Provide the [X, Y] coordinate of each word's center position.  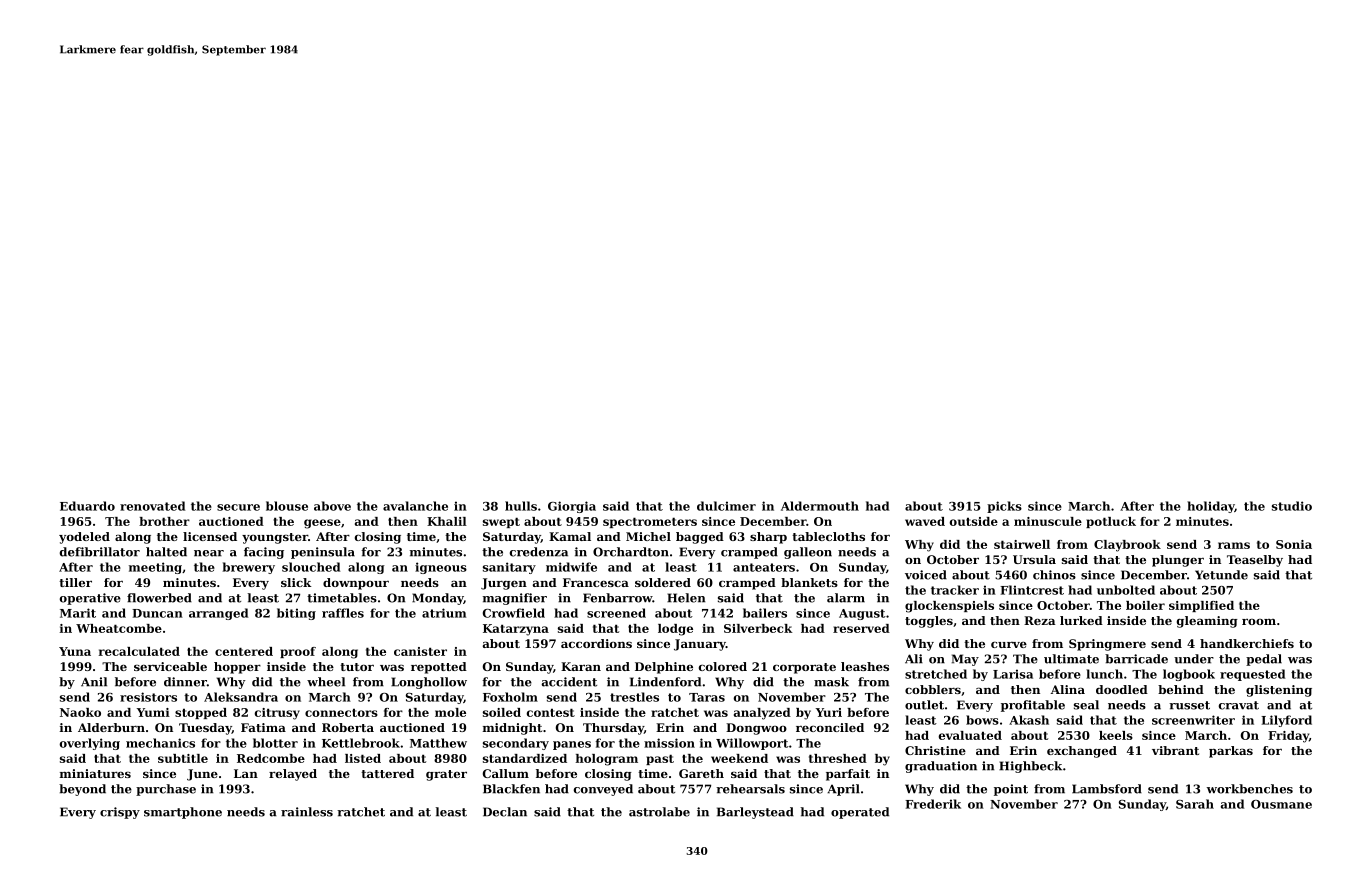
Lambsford [1107, 789]
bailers [765, 613]
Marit [78, 613]
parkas [1231, 752]
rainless [307, 812]
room [1259, 622]
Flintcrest [1032, 590]
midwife [571, 567]
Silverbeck [758, 628]
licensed [210, 536]
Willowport [752, 744]
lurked [1081, 620]
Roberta [348, 727]
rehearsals [750, 789]
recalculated [139, 651]
